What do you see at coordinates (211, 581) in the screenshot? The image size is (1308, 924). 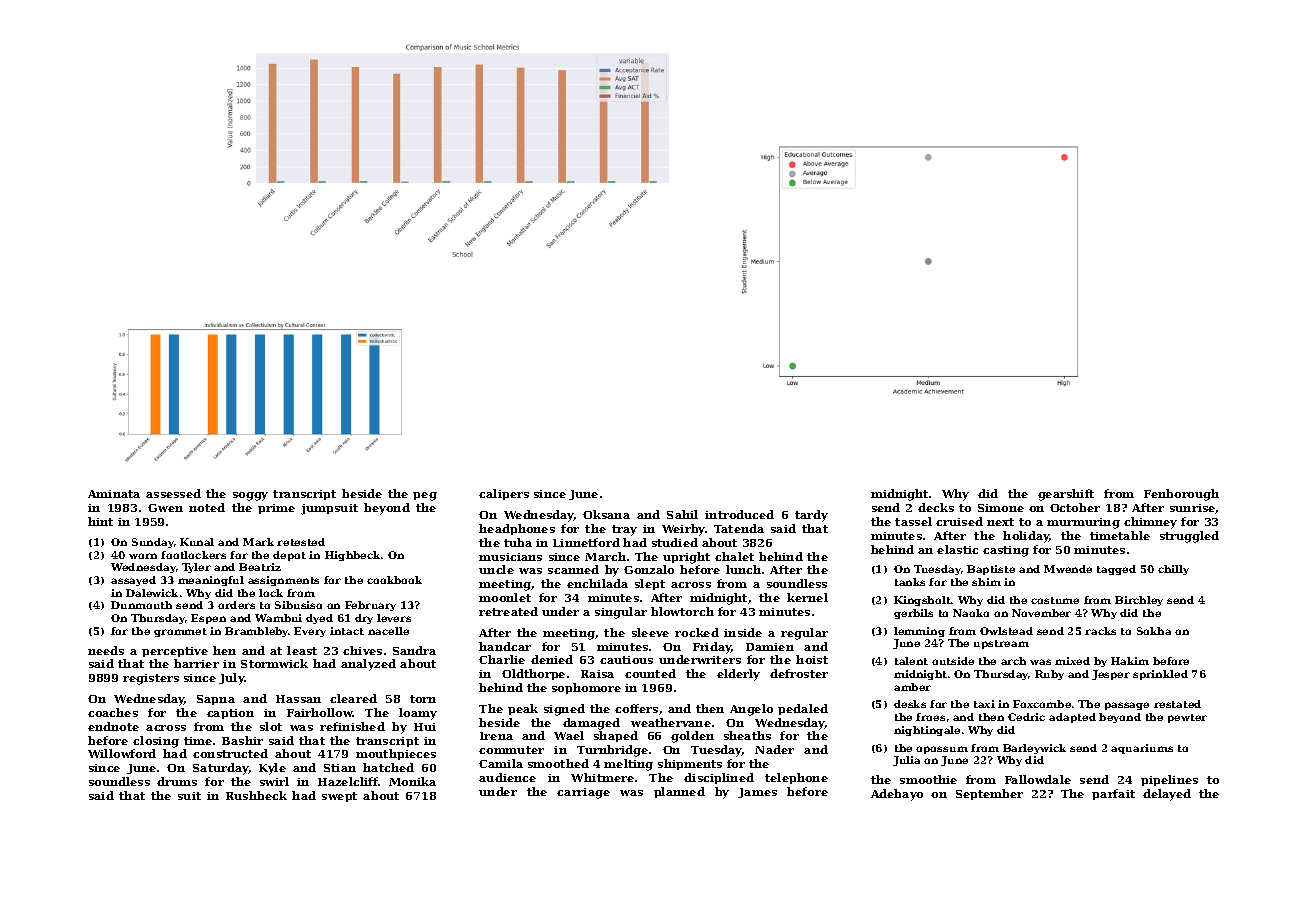 I see `meaningful` at bounding box center [211, 581].
